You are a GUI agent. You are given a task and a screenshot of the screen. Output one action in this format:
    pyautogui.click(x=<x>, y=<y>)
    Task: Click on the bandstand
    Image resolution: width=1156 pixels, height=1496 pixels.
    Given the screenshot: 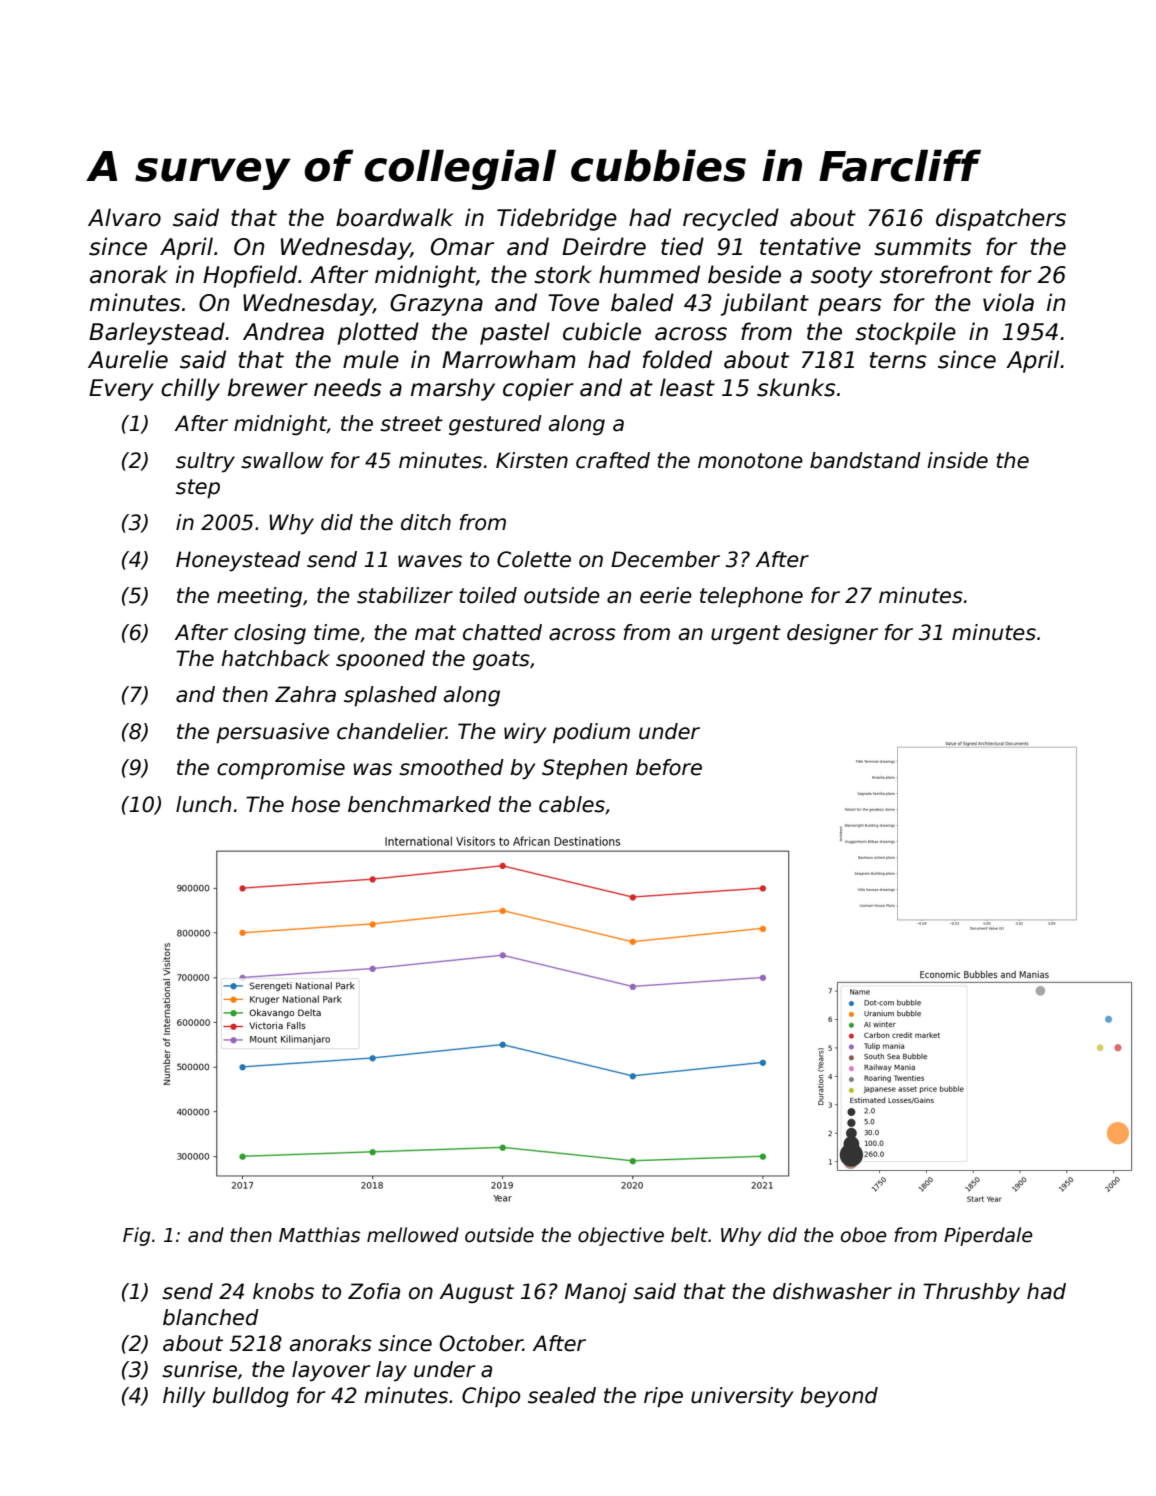 What is the action you would take?
    pyautogui.click(x=865, y=460)
